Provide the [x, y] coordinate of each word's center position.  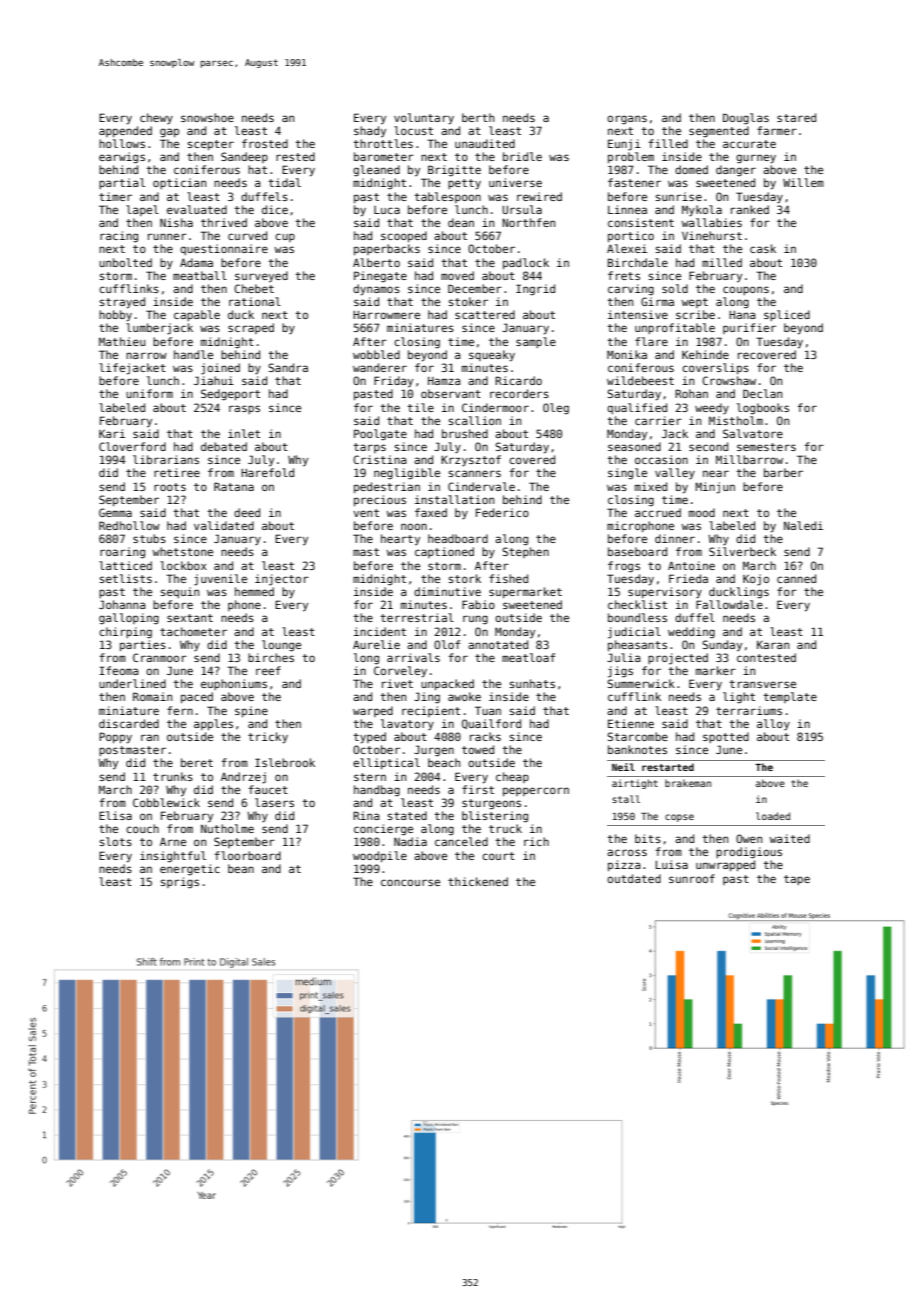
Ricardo [518, 380]
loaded [773, 816]
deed [247, 512]
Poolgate [380, 435]
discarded [129, 723]
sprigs [180, 883]
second [708, 446]
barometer [384, 156]
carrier [658, 420]
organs [627, 120]
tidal [284, 182]
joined [220, 369]
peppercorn [536, 791]
